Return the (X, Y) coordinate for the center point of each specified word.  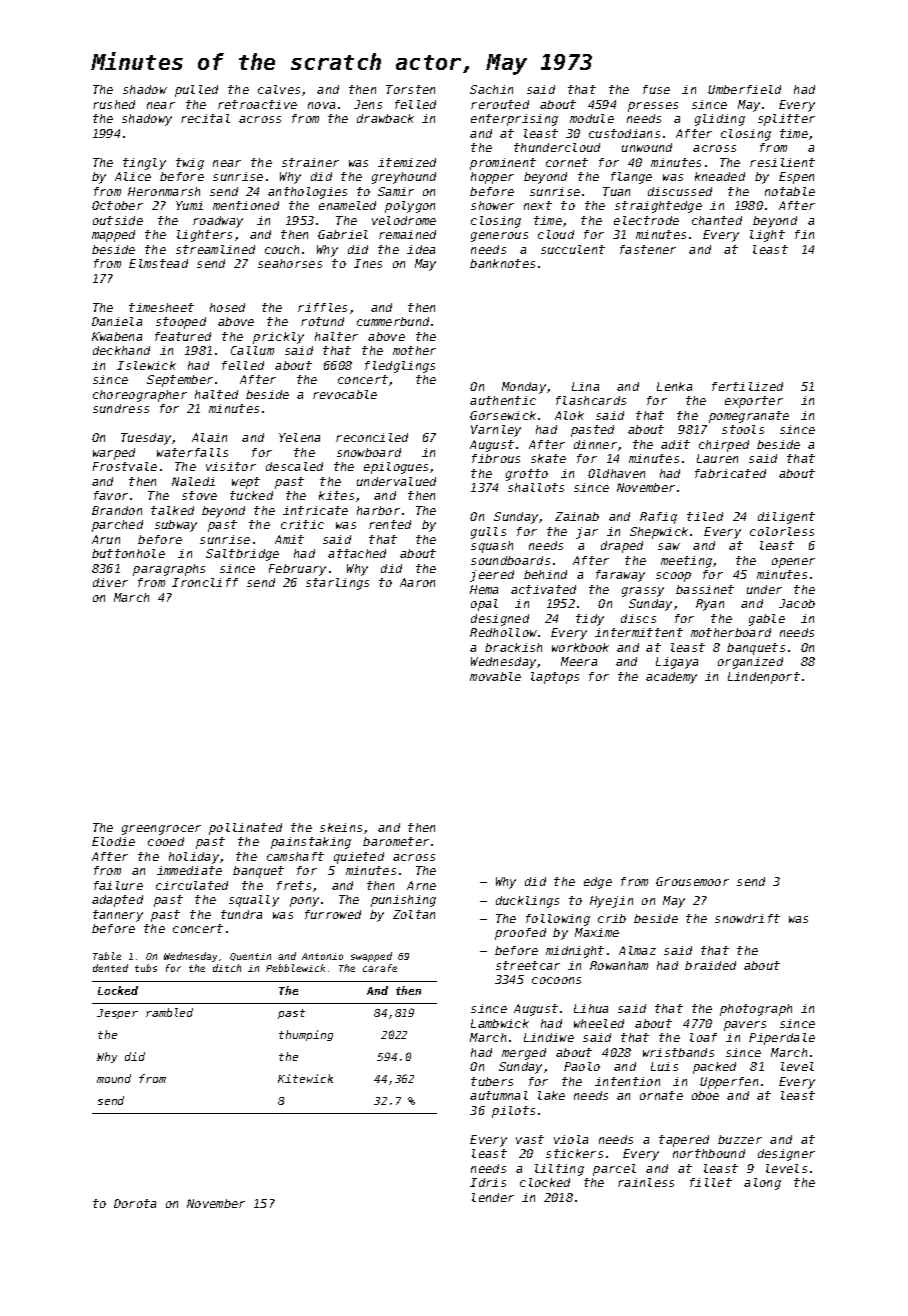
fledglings (400, 367)
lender (493, 1197)
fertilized (747, 386)
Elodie (113, 841)
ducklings (527, 902)
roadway (218, 222)
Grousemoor (692, 881)
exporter (754, 402)
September (180, 381)
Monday (524, 388)
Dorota (135, 1203)
